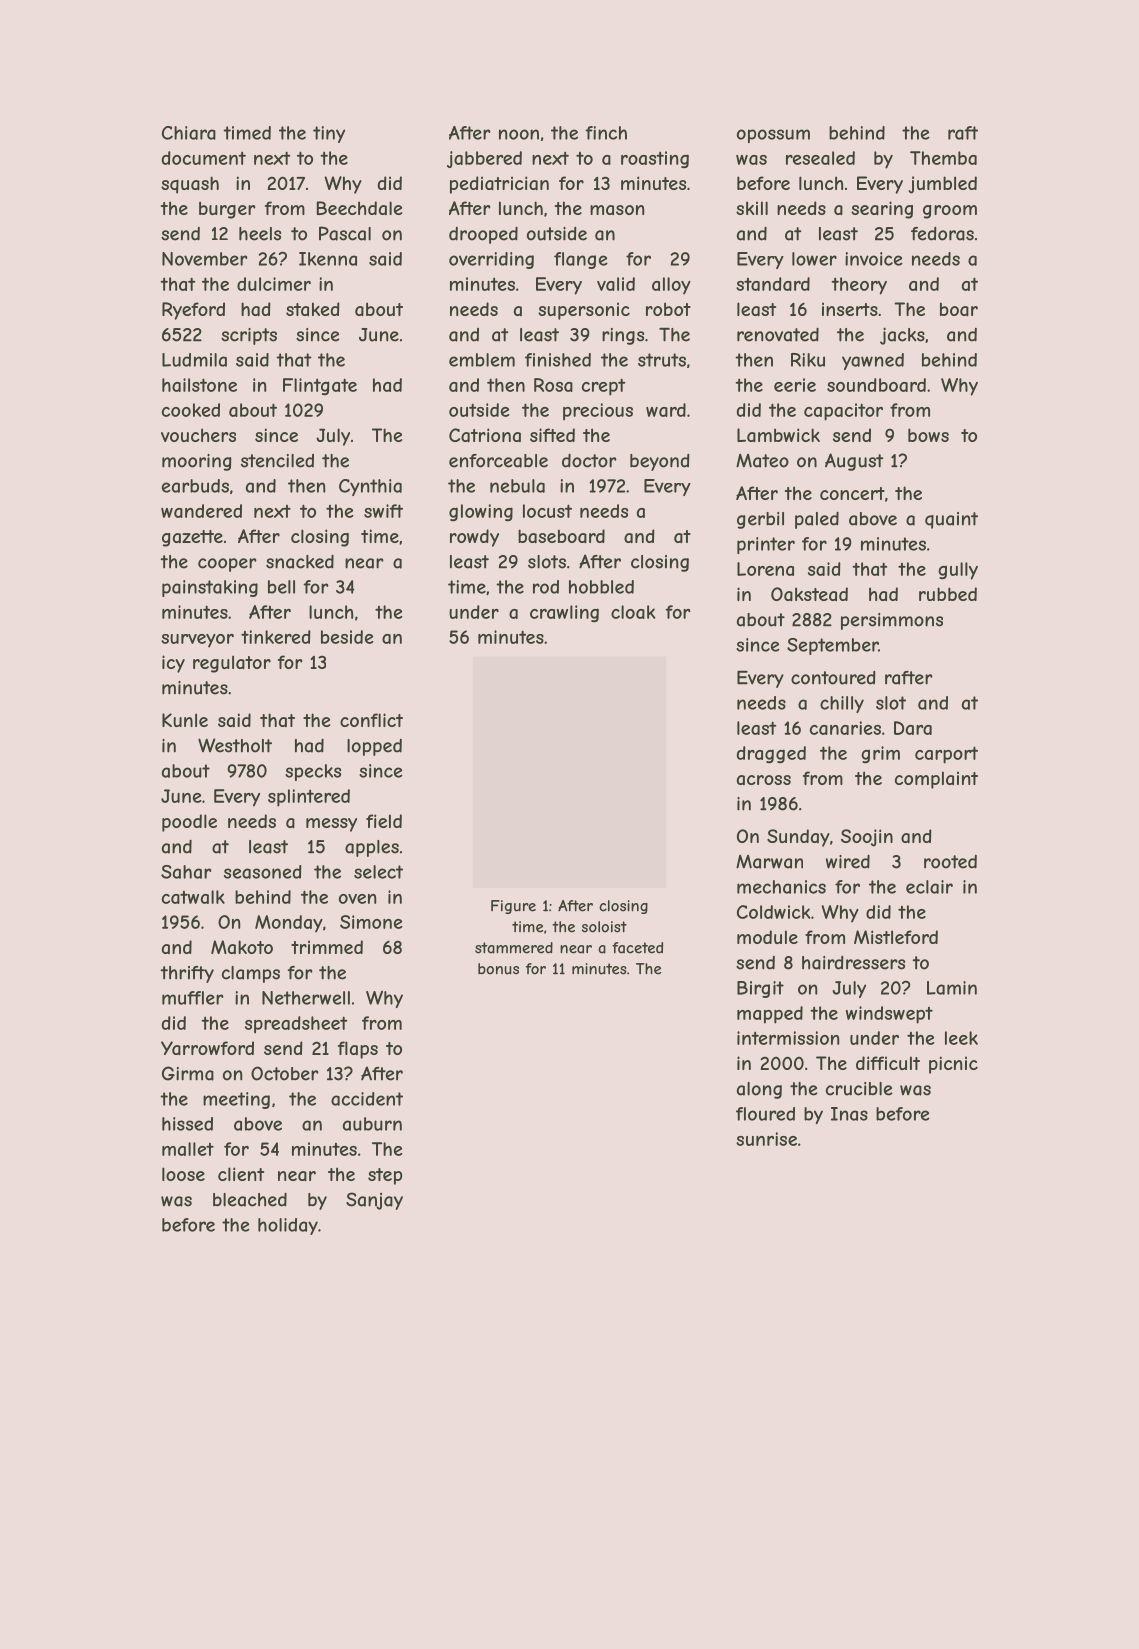  What do you see at coordinates (320, 386) in the screenshot?
I see `Flintgate` at bounding box center [320, 386].
